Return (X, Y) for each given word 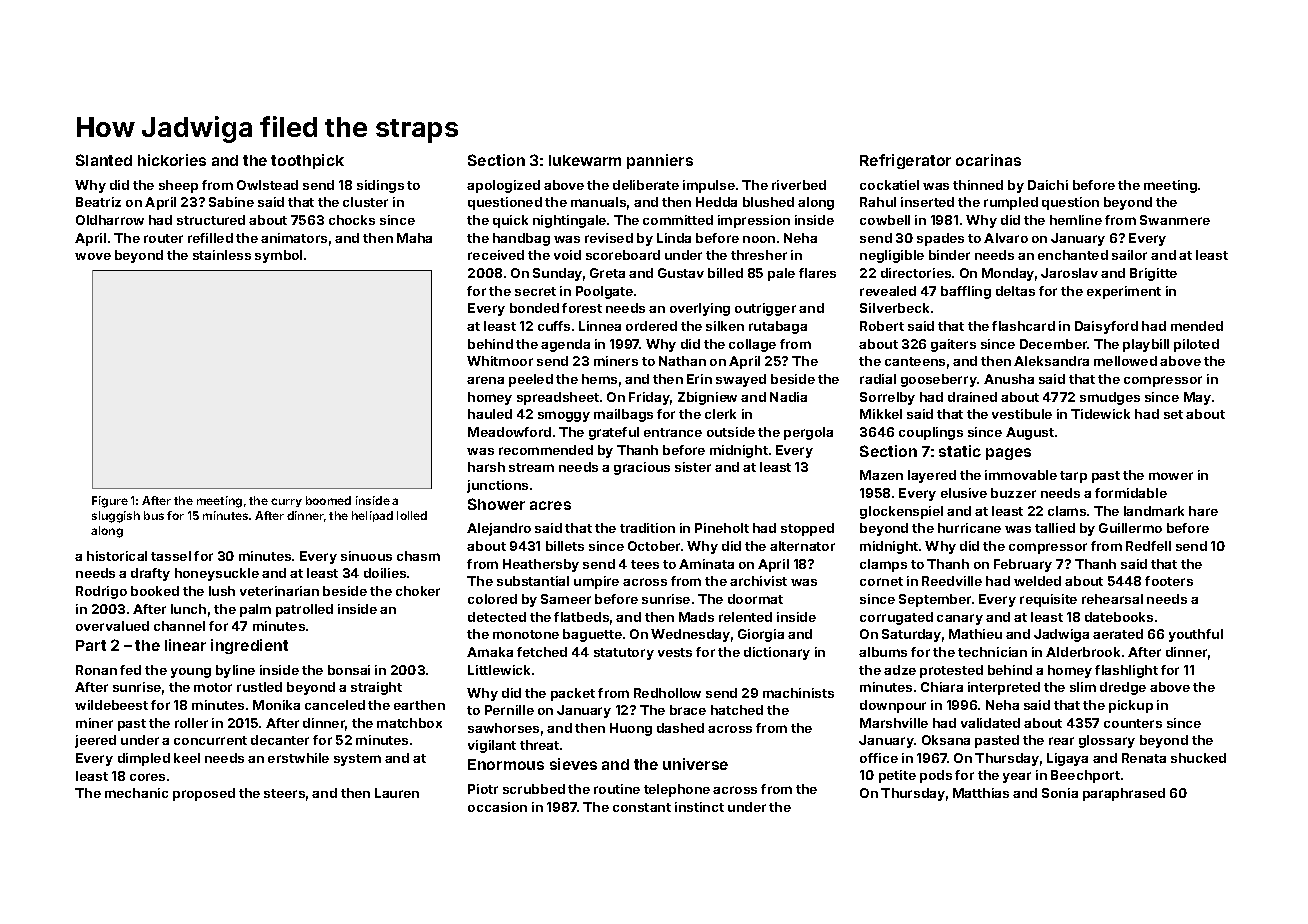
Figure (110, 502)
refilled (210, 238)
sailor (1129, 255)
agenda (565, 345)
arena (485, 380)
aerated (1118, 634)
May (1197, 398)
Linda (674, 238)
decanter (280, 740)
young (191, 673)
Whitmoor (500, 361)
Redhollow (667, 693)
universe (695, 764)
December (1054, 344)
